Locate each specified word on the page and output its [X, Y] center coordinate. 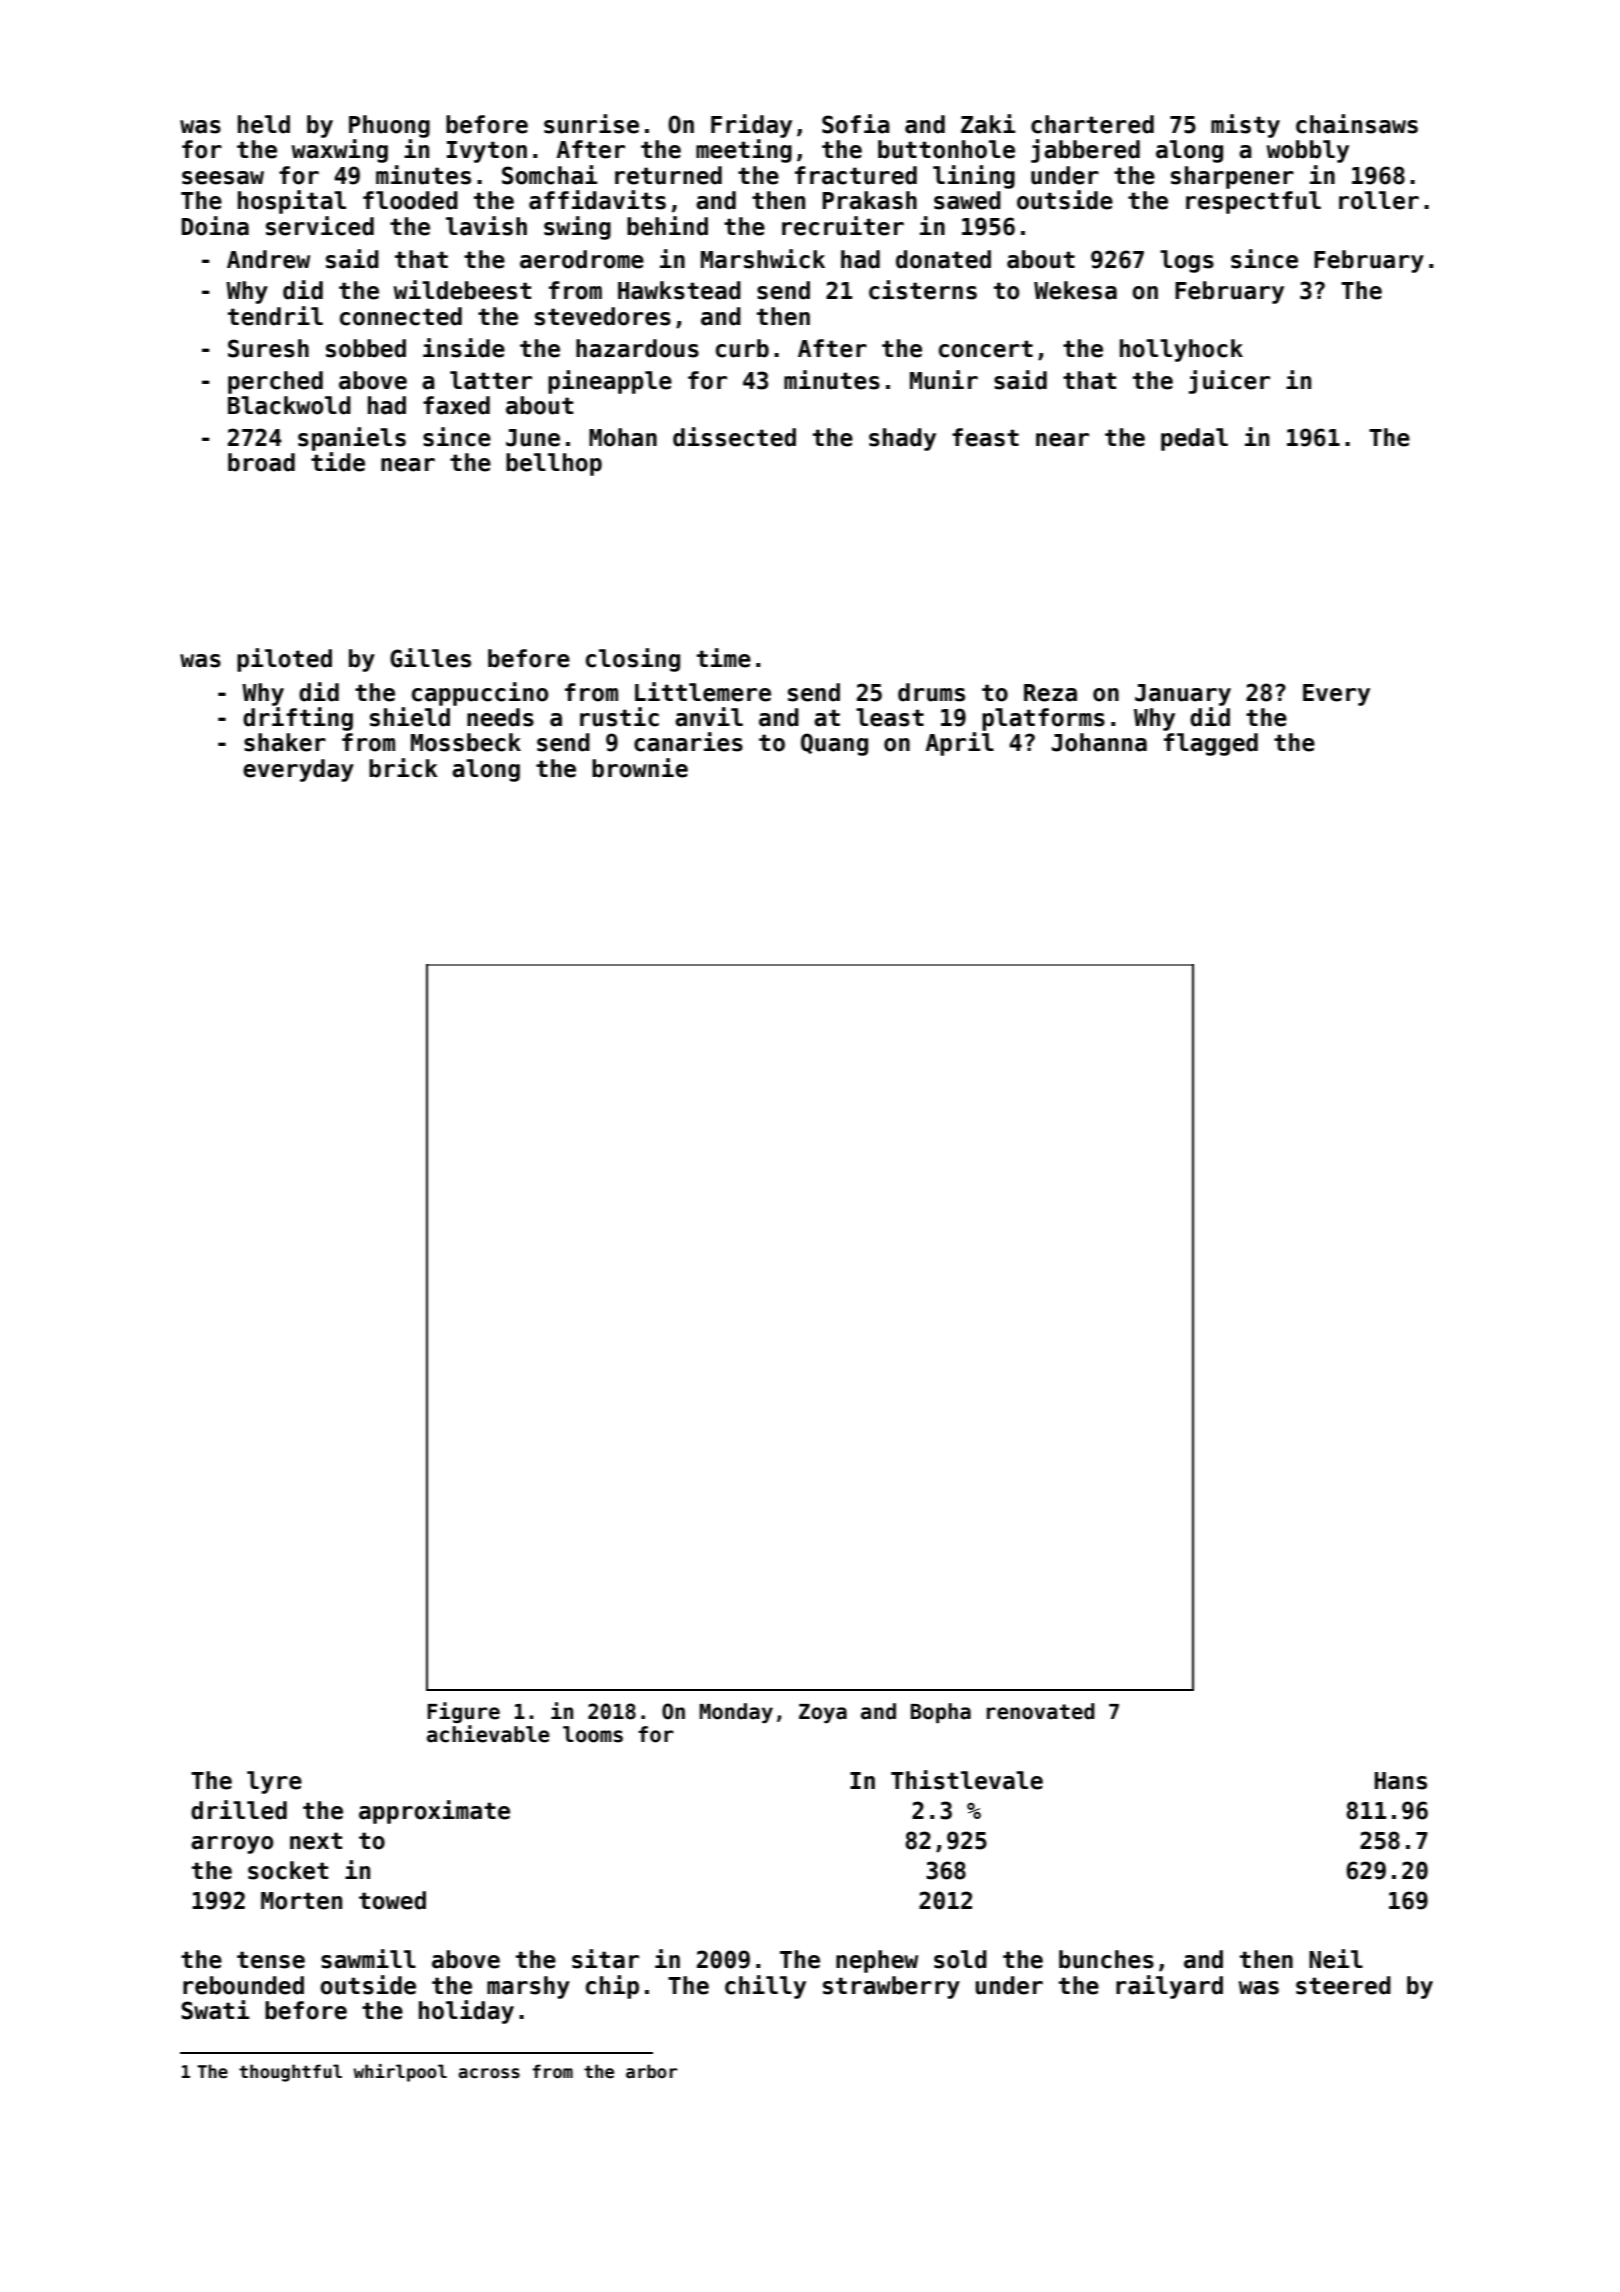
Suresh [268, 348]
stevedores [603, 316]
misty [1245, 126]
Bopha [941, 1713]
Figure [463, 1712]
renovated [1041, 1711]
